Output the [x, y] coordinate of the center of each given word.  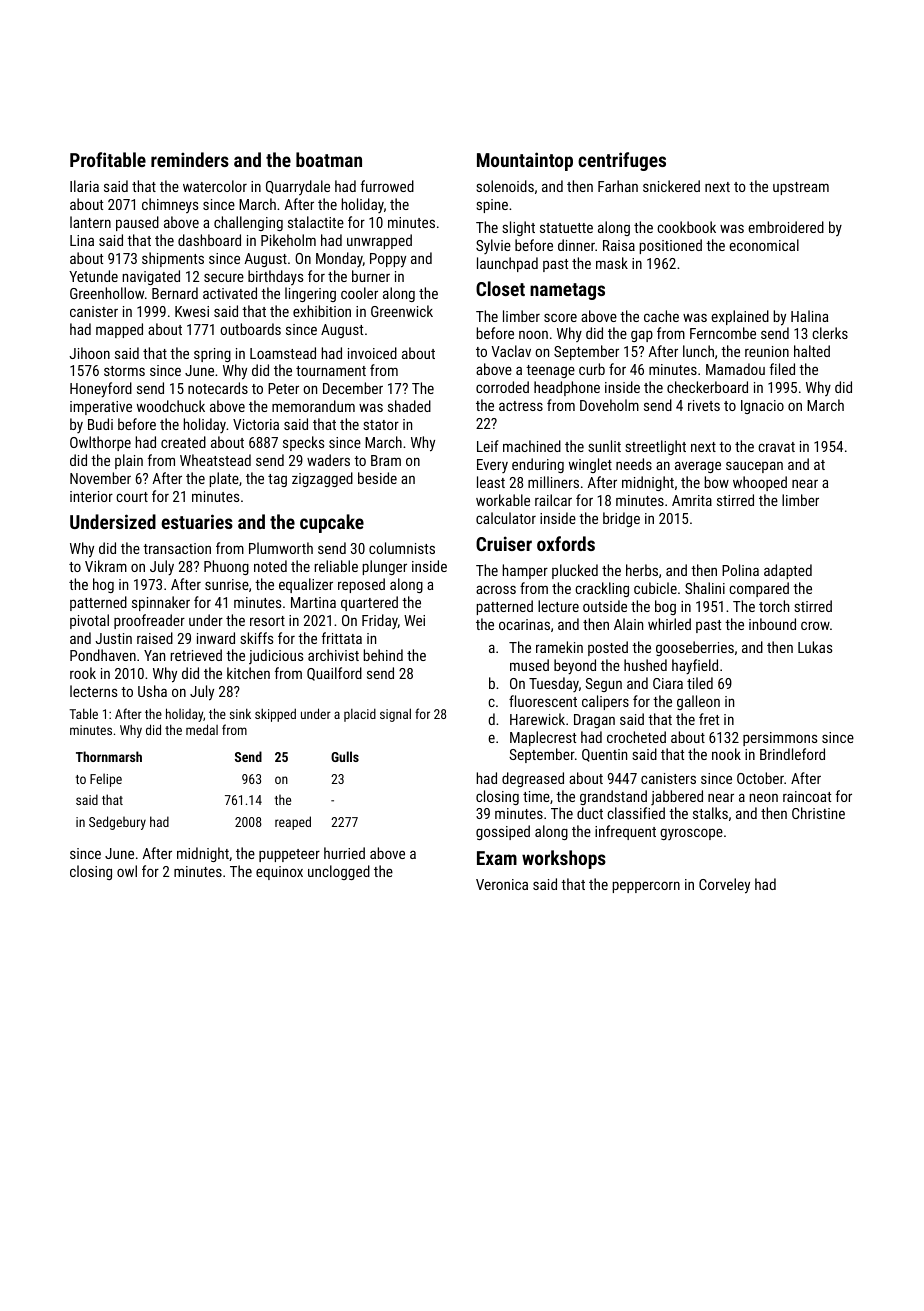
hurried [344, 853]
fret [709, 719]
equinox [279, 873]
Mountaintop [525, 161]
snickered [671, 186]
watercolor [215, 186]
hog [103, 585]
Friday [380, 621]
